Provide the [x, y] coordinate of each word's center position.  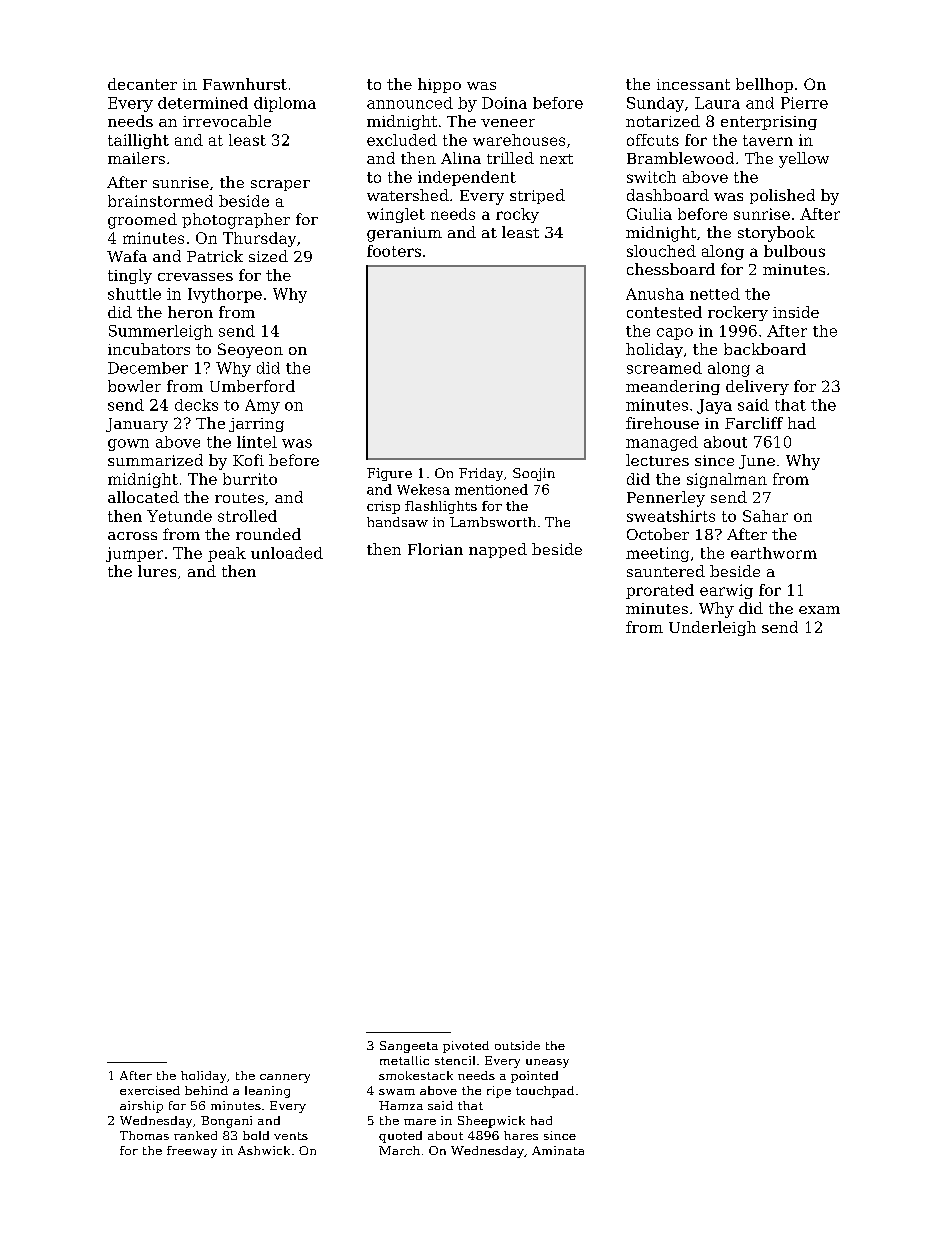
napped [498, 550]
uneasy [547, 1063]
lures [157, 571]
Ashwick [264, 1150]
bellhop [764, 85]
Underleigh [712, 628]
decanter [142, 84]
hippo [439, 85]
